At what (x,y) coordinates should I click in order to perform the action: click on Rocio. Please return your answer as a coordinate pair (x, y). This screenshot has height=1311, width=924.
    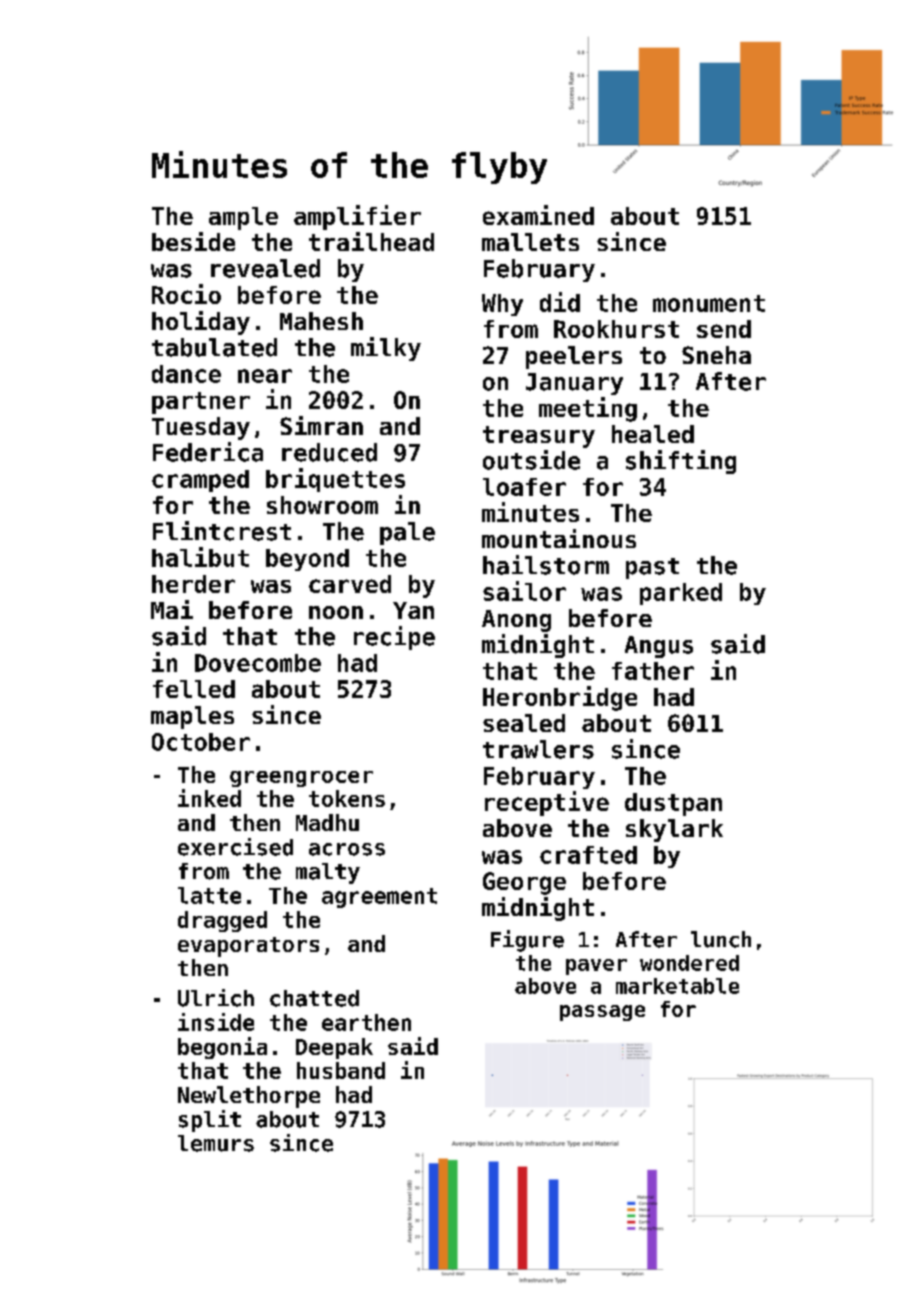
    Looking at the image, I should click on (186, 294).
